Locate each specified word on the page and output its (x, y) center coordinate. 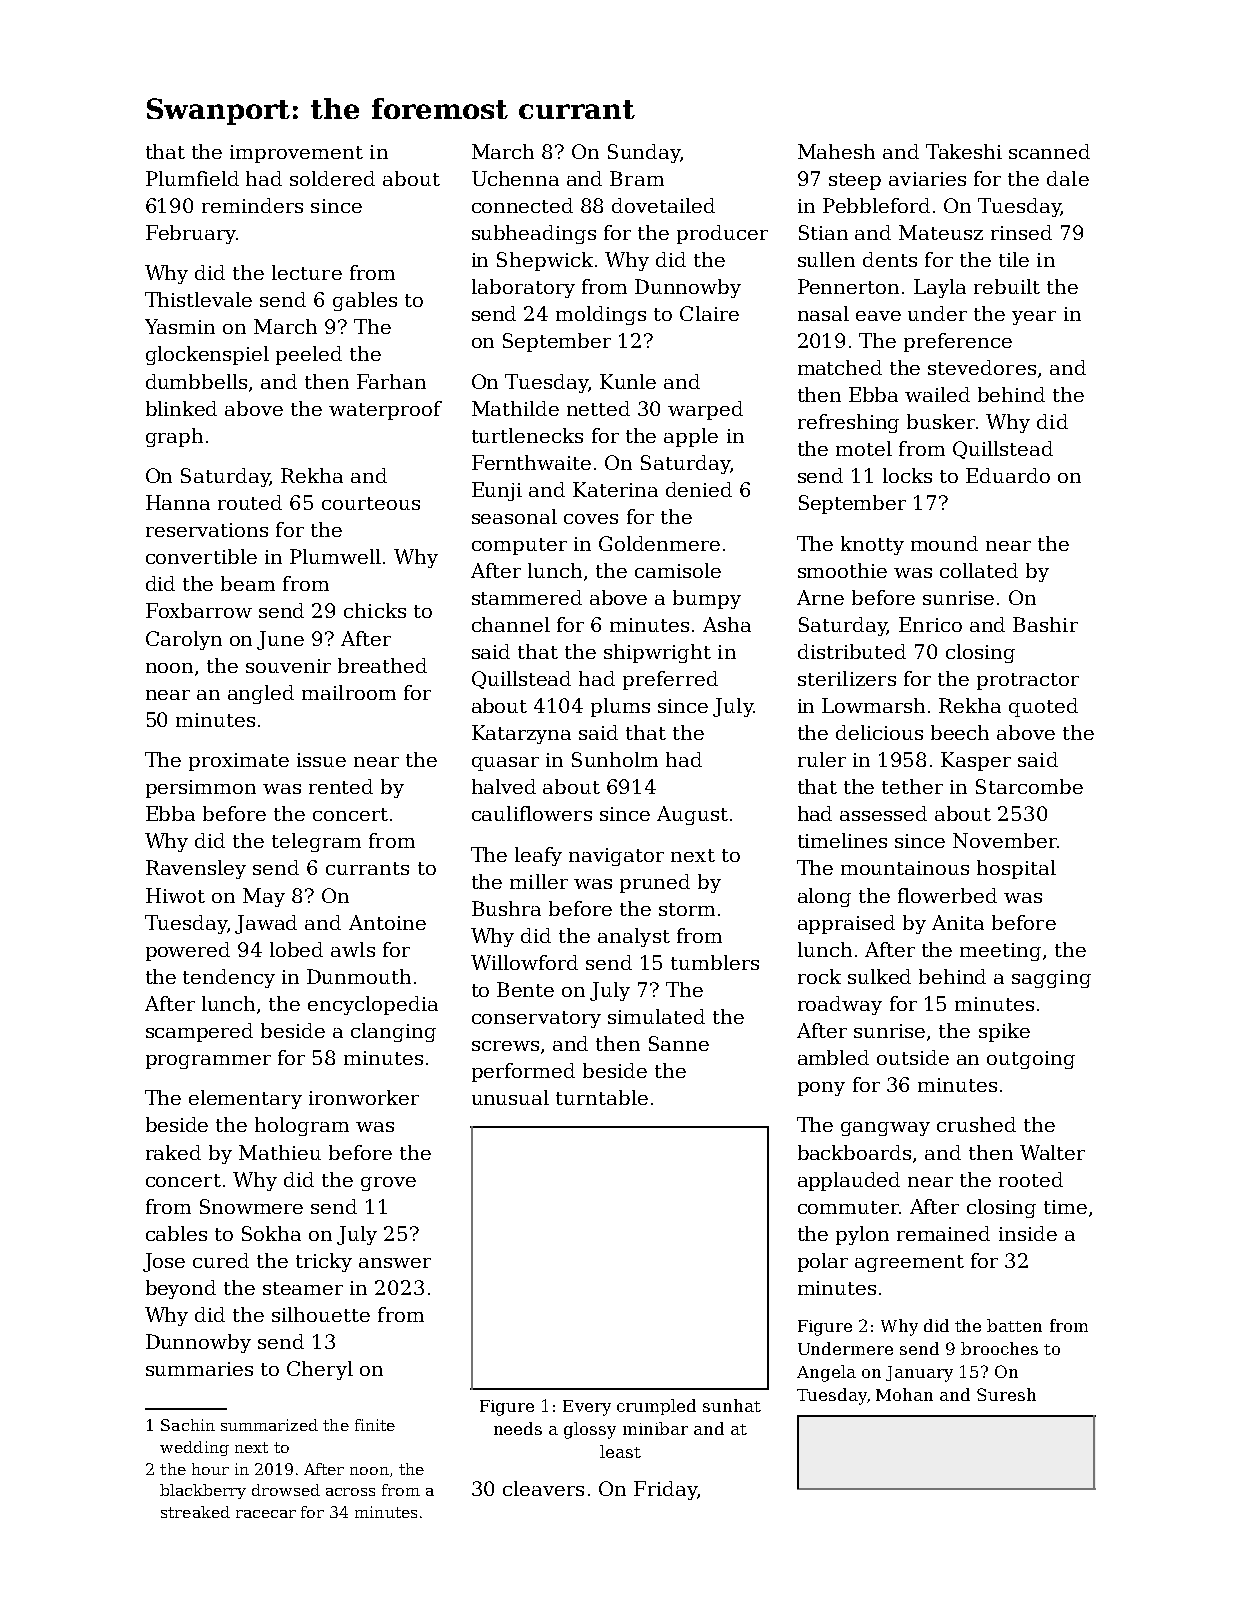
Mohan (904, 1394)
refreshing (848, 423)
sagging (1051, 979)
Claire (709, 313)
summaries (199, 1369)
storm (687, 909)
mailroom (349, 692)
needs (518, 1428)
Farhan (391, 381)
